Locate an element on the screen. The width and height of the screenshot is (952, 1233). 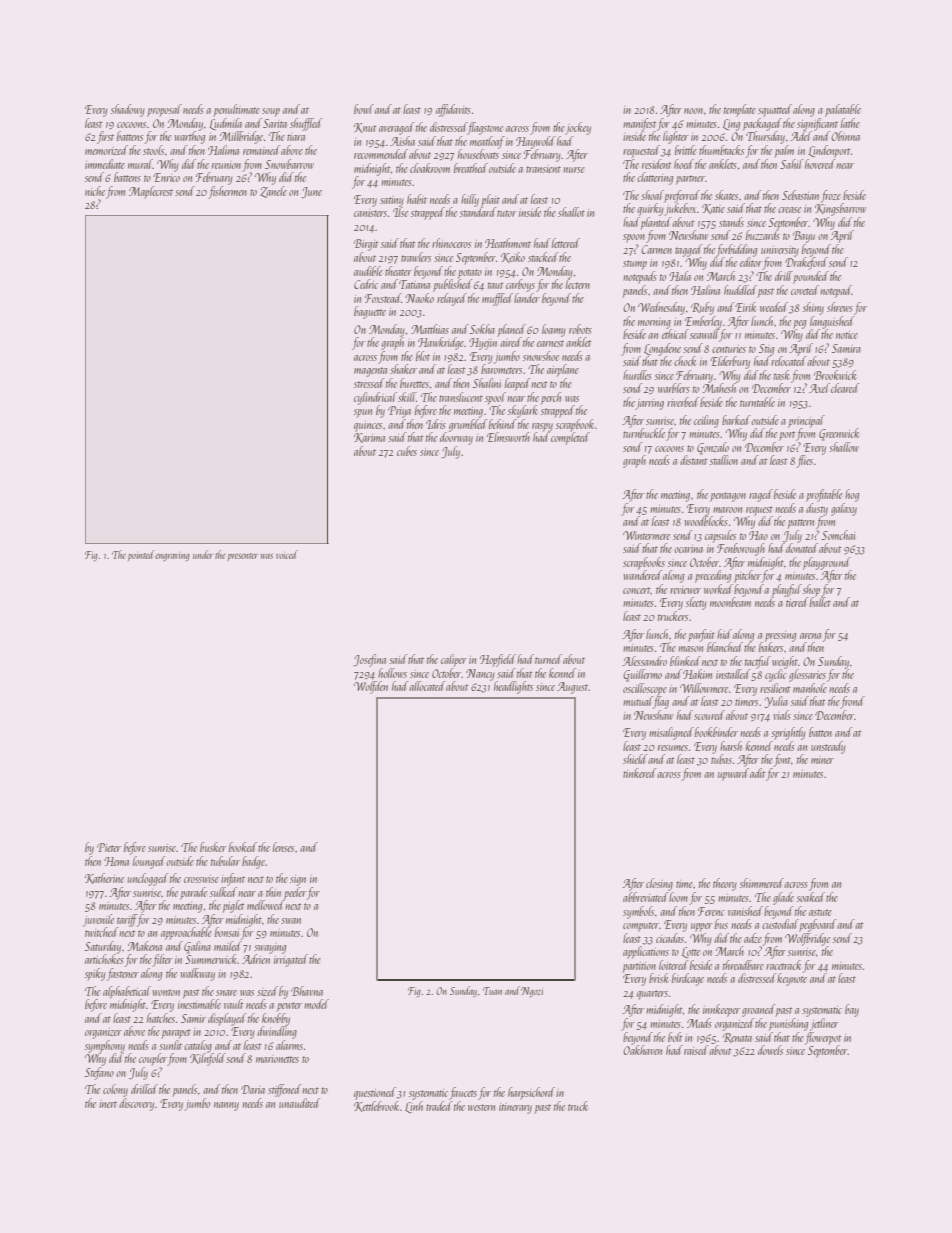
Hopfield is located at coordinates (498, 660).
